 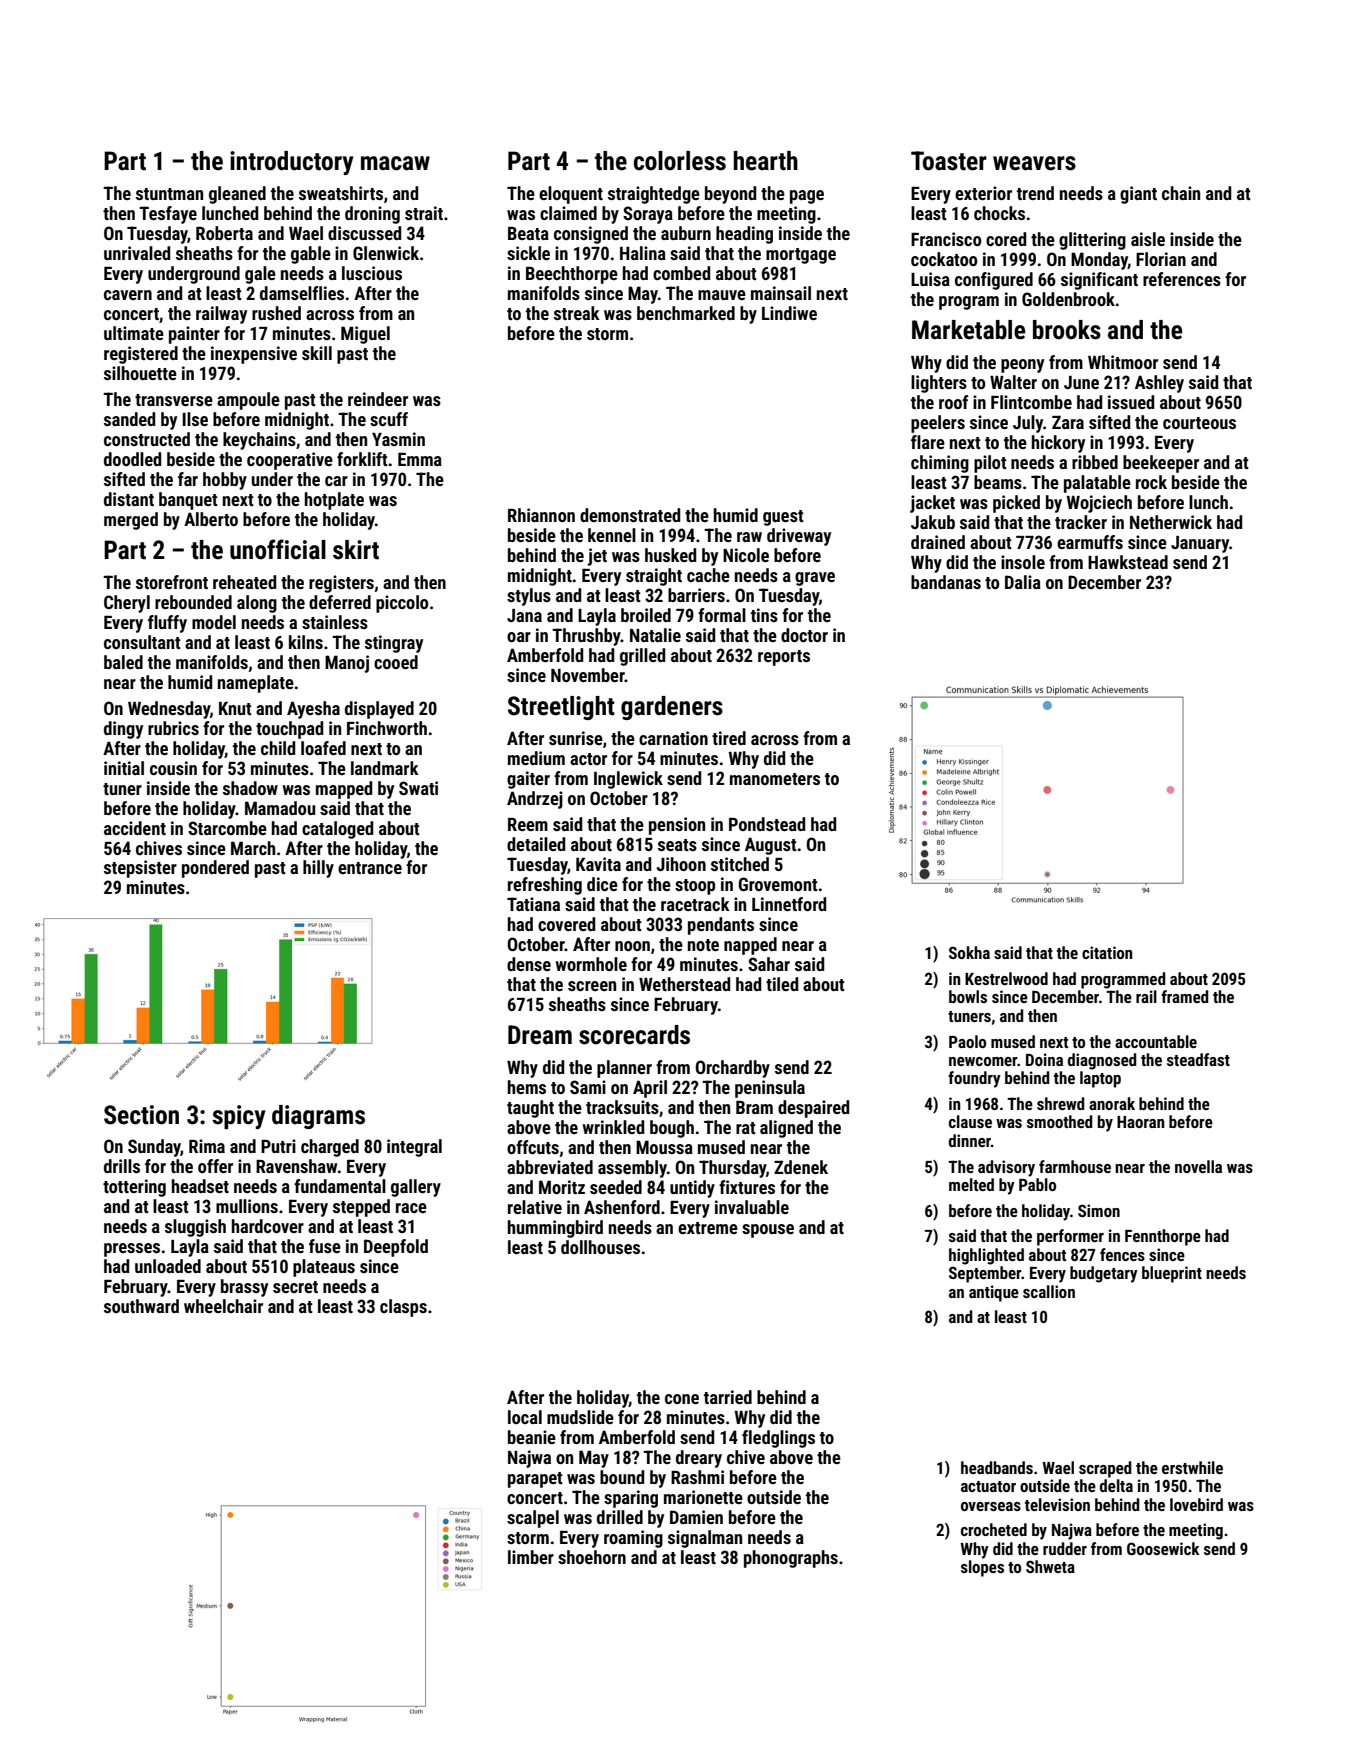 I want to click on Dalia, so click(x=1023, y=582).
